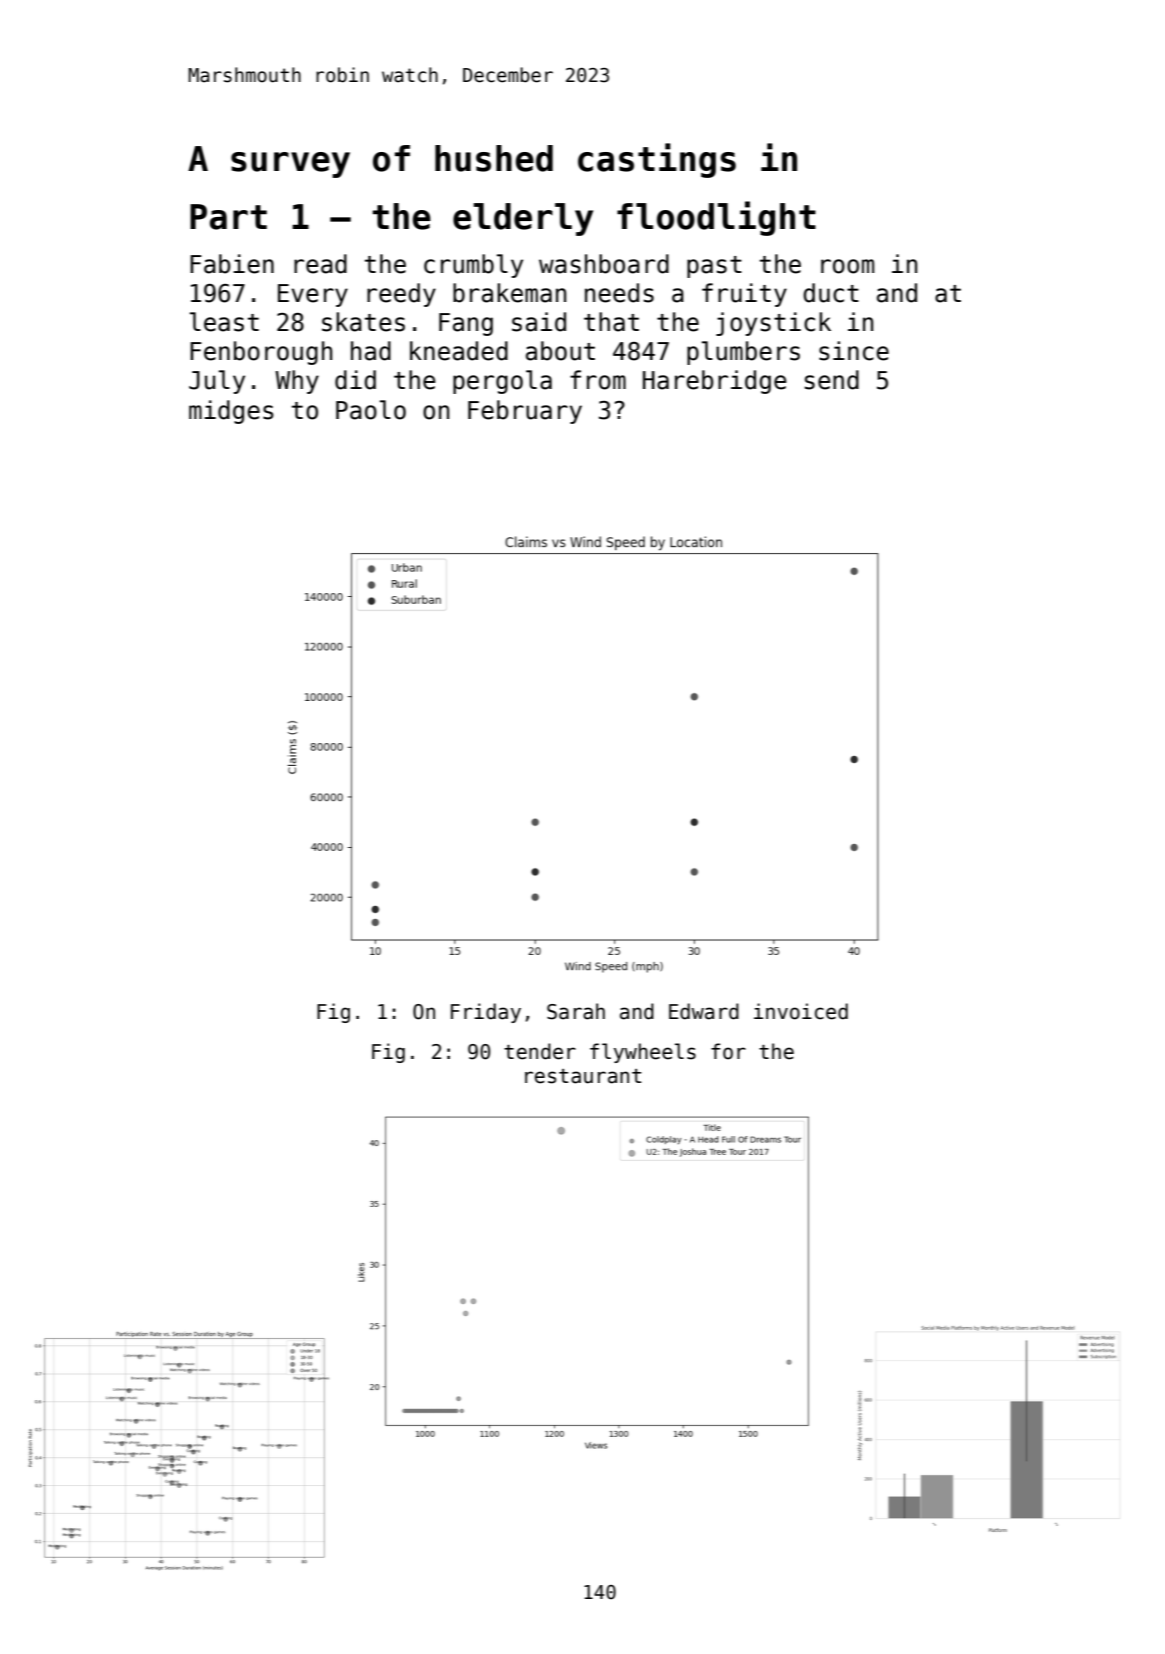 The width and height of the screenshot is (1165, 1654). Describe the element at coordinates (716, 218) in the screenshot. I see `floodlight` at that location.
